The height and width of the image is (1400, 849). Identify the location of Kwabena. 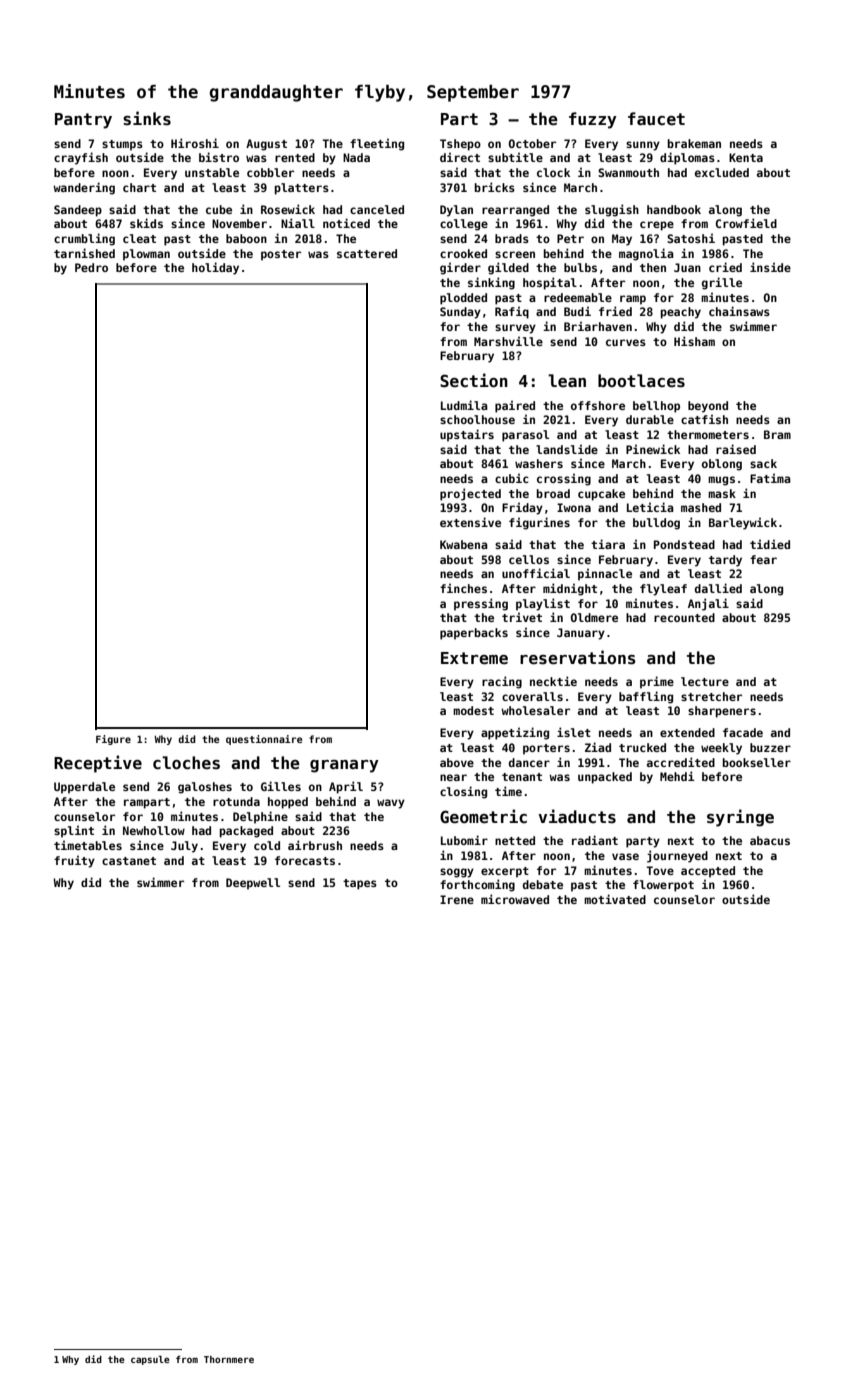
(464, 544).
